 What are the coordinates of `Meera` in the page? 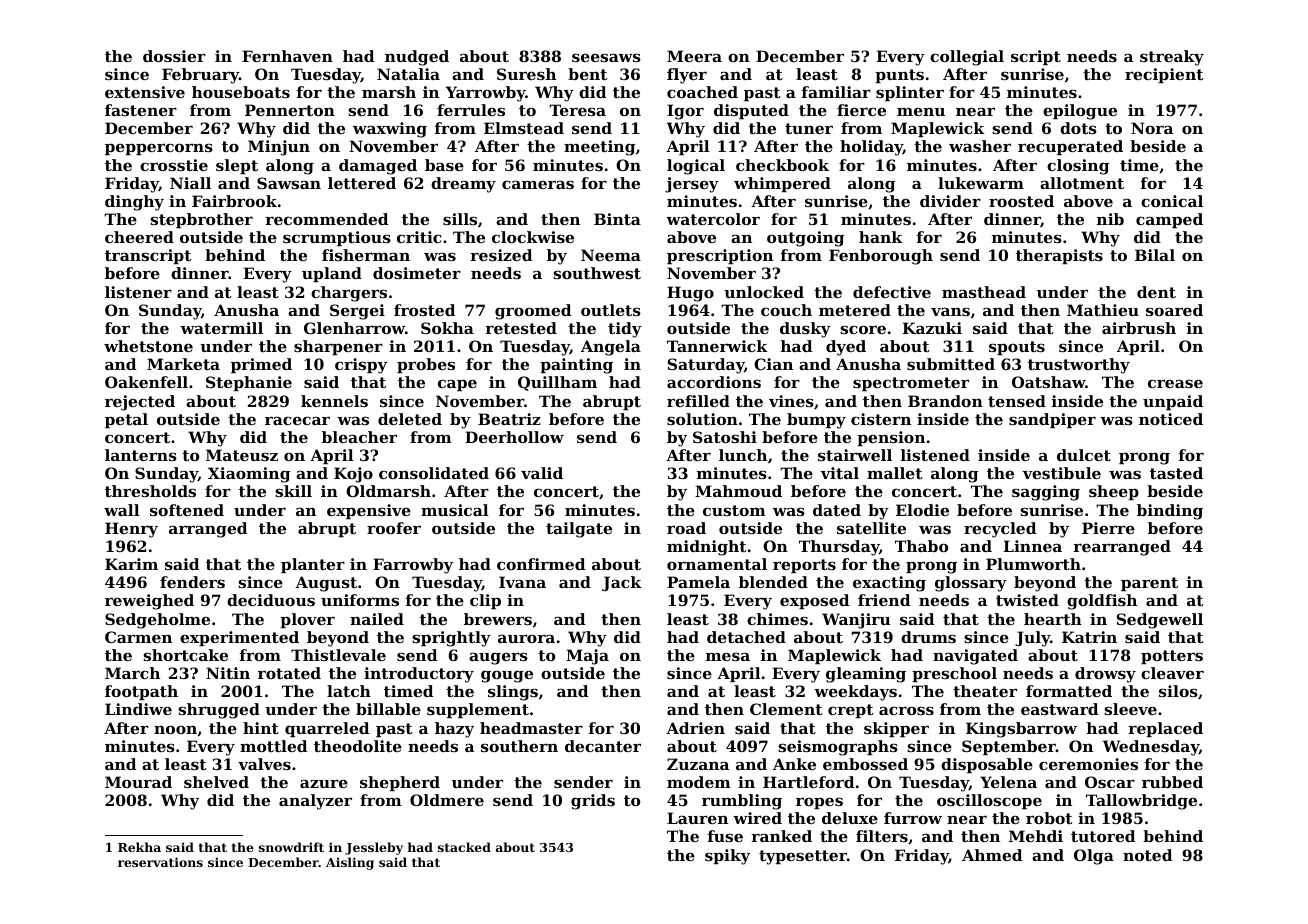 It's located at (694, 56).
